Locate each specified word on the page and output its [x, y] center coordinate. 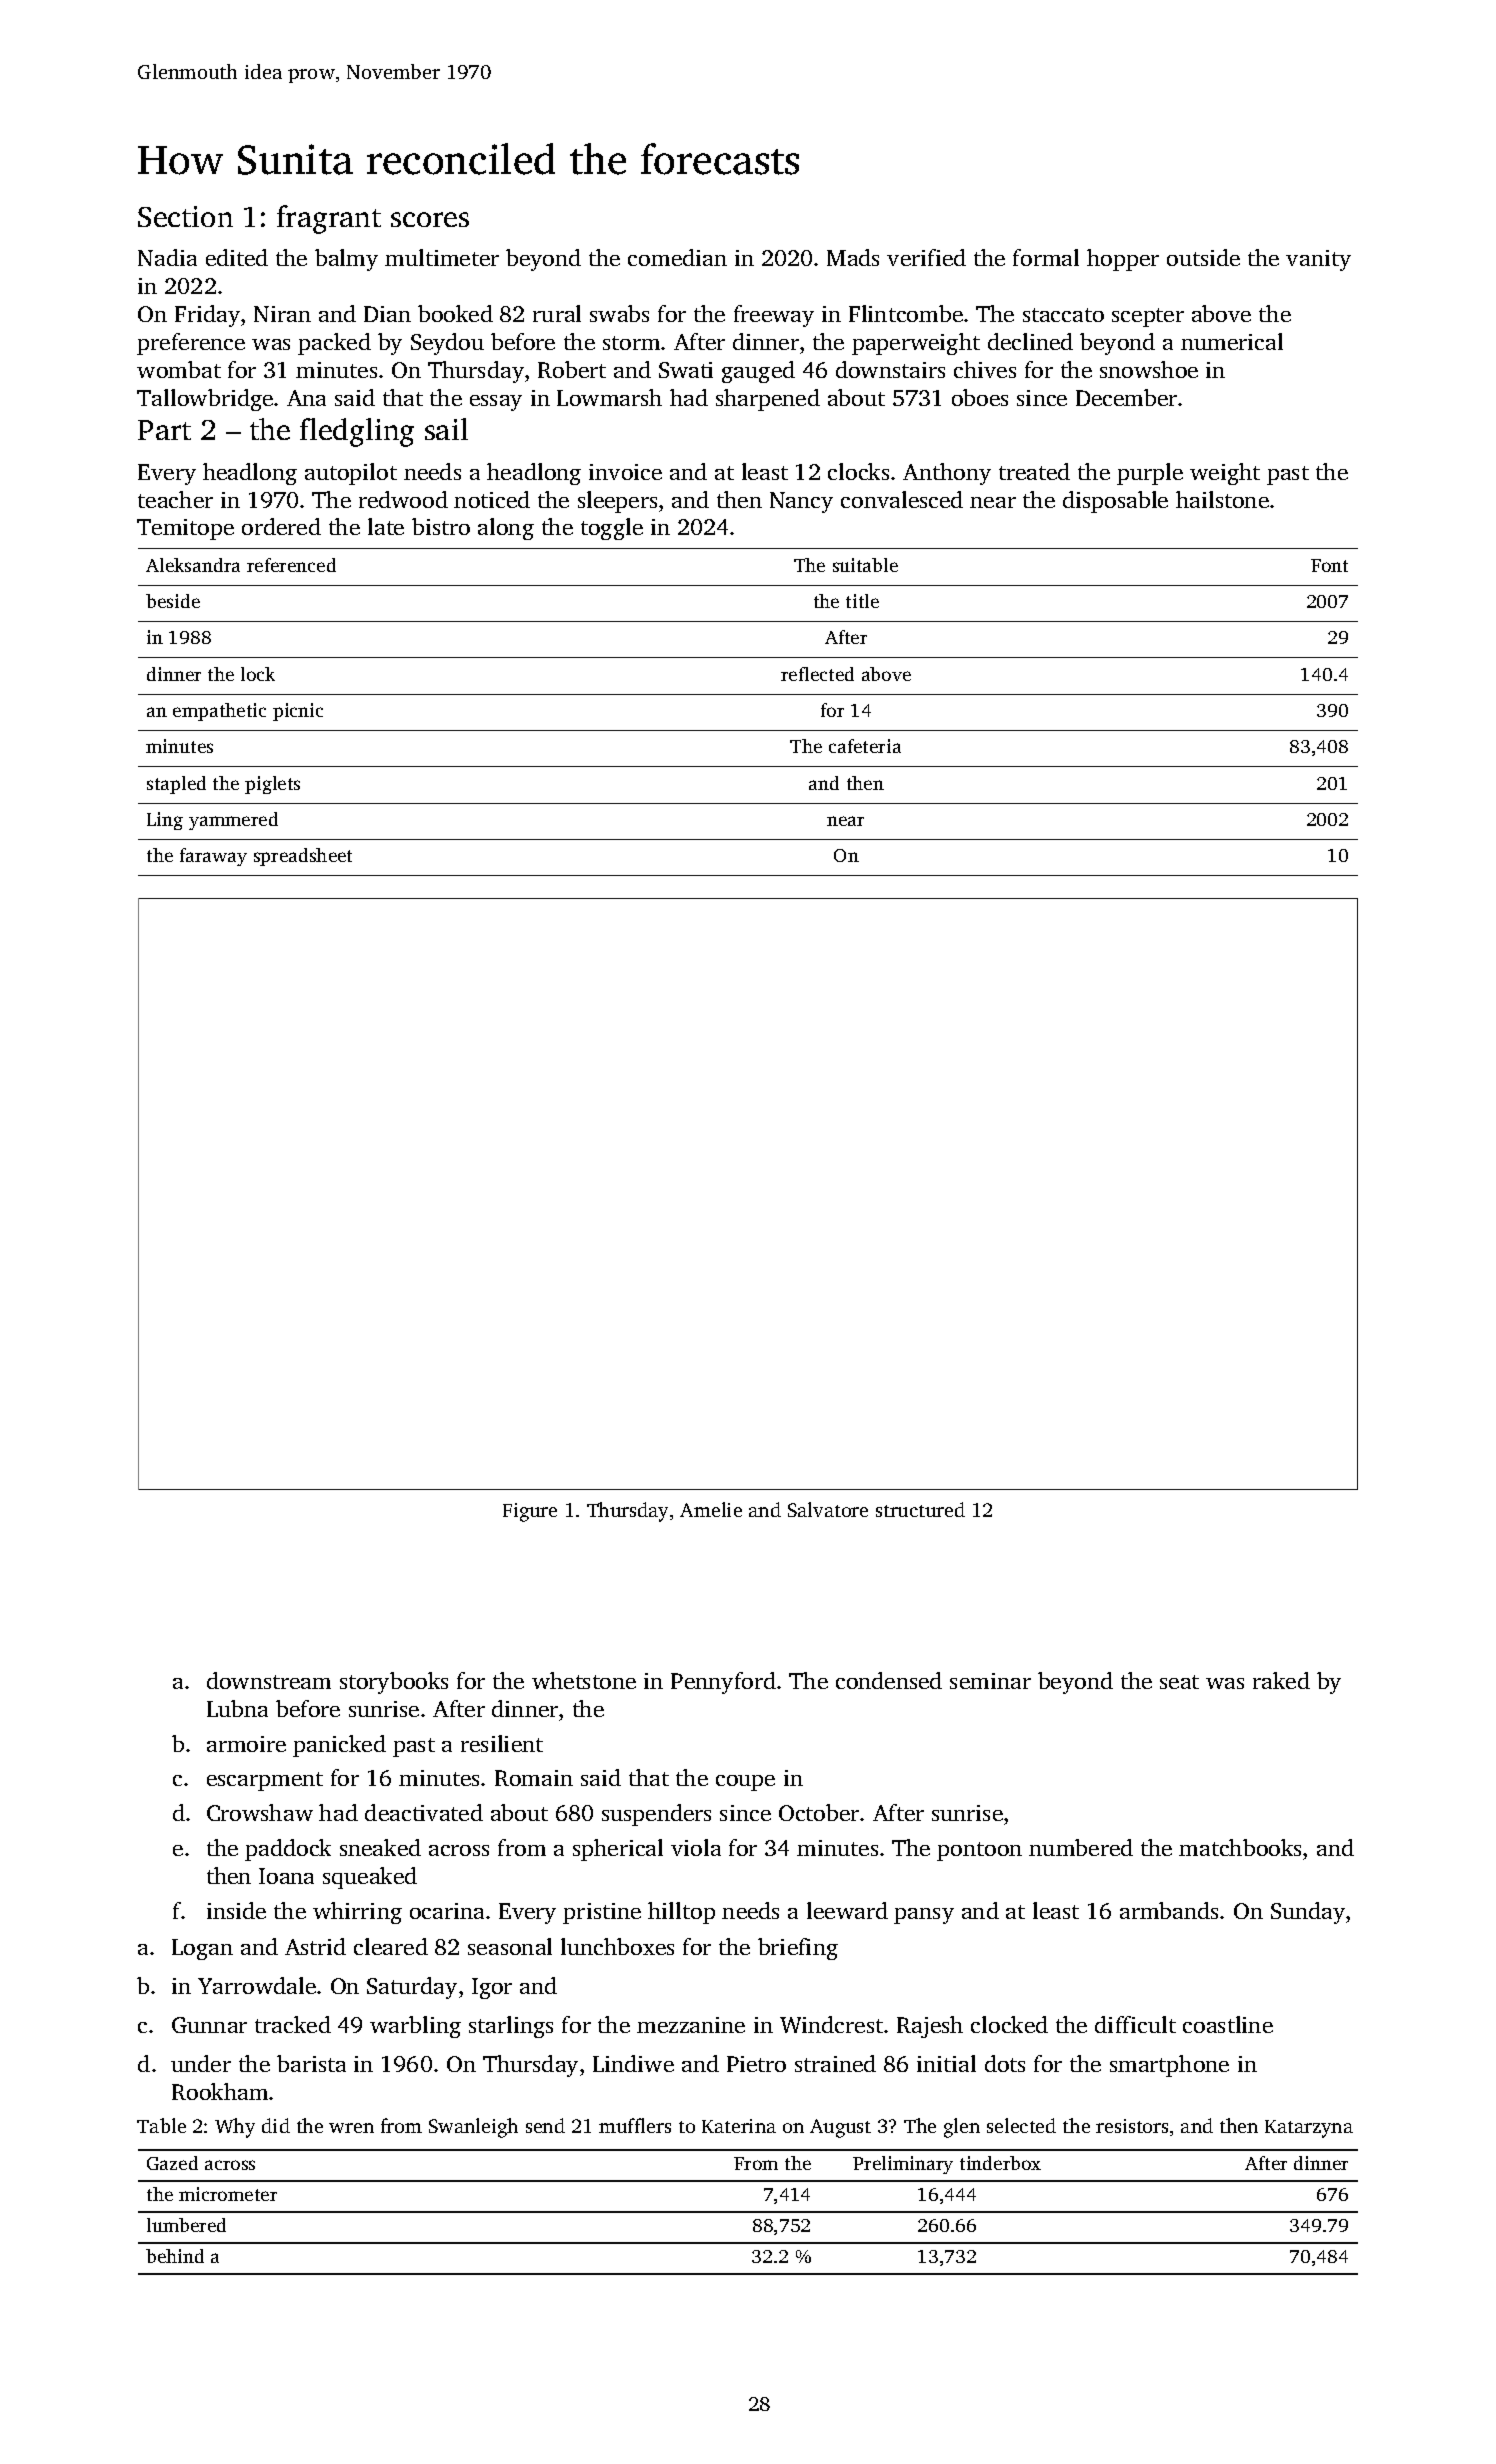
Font [1329, 565]
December [1127, 397]
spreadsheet [303, 857]
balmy [346, 260]
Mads [853, 257]
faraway [213, 857]
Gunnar [209, 2025]
